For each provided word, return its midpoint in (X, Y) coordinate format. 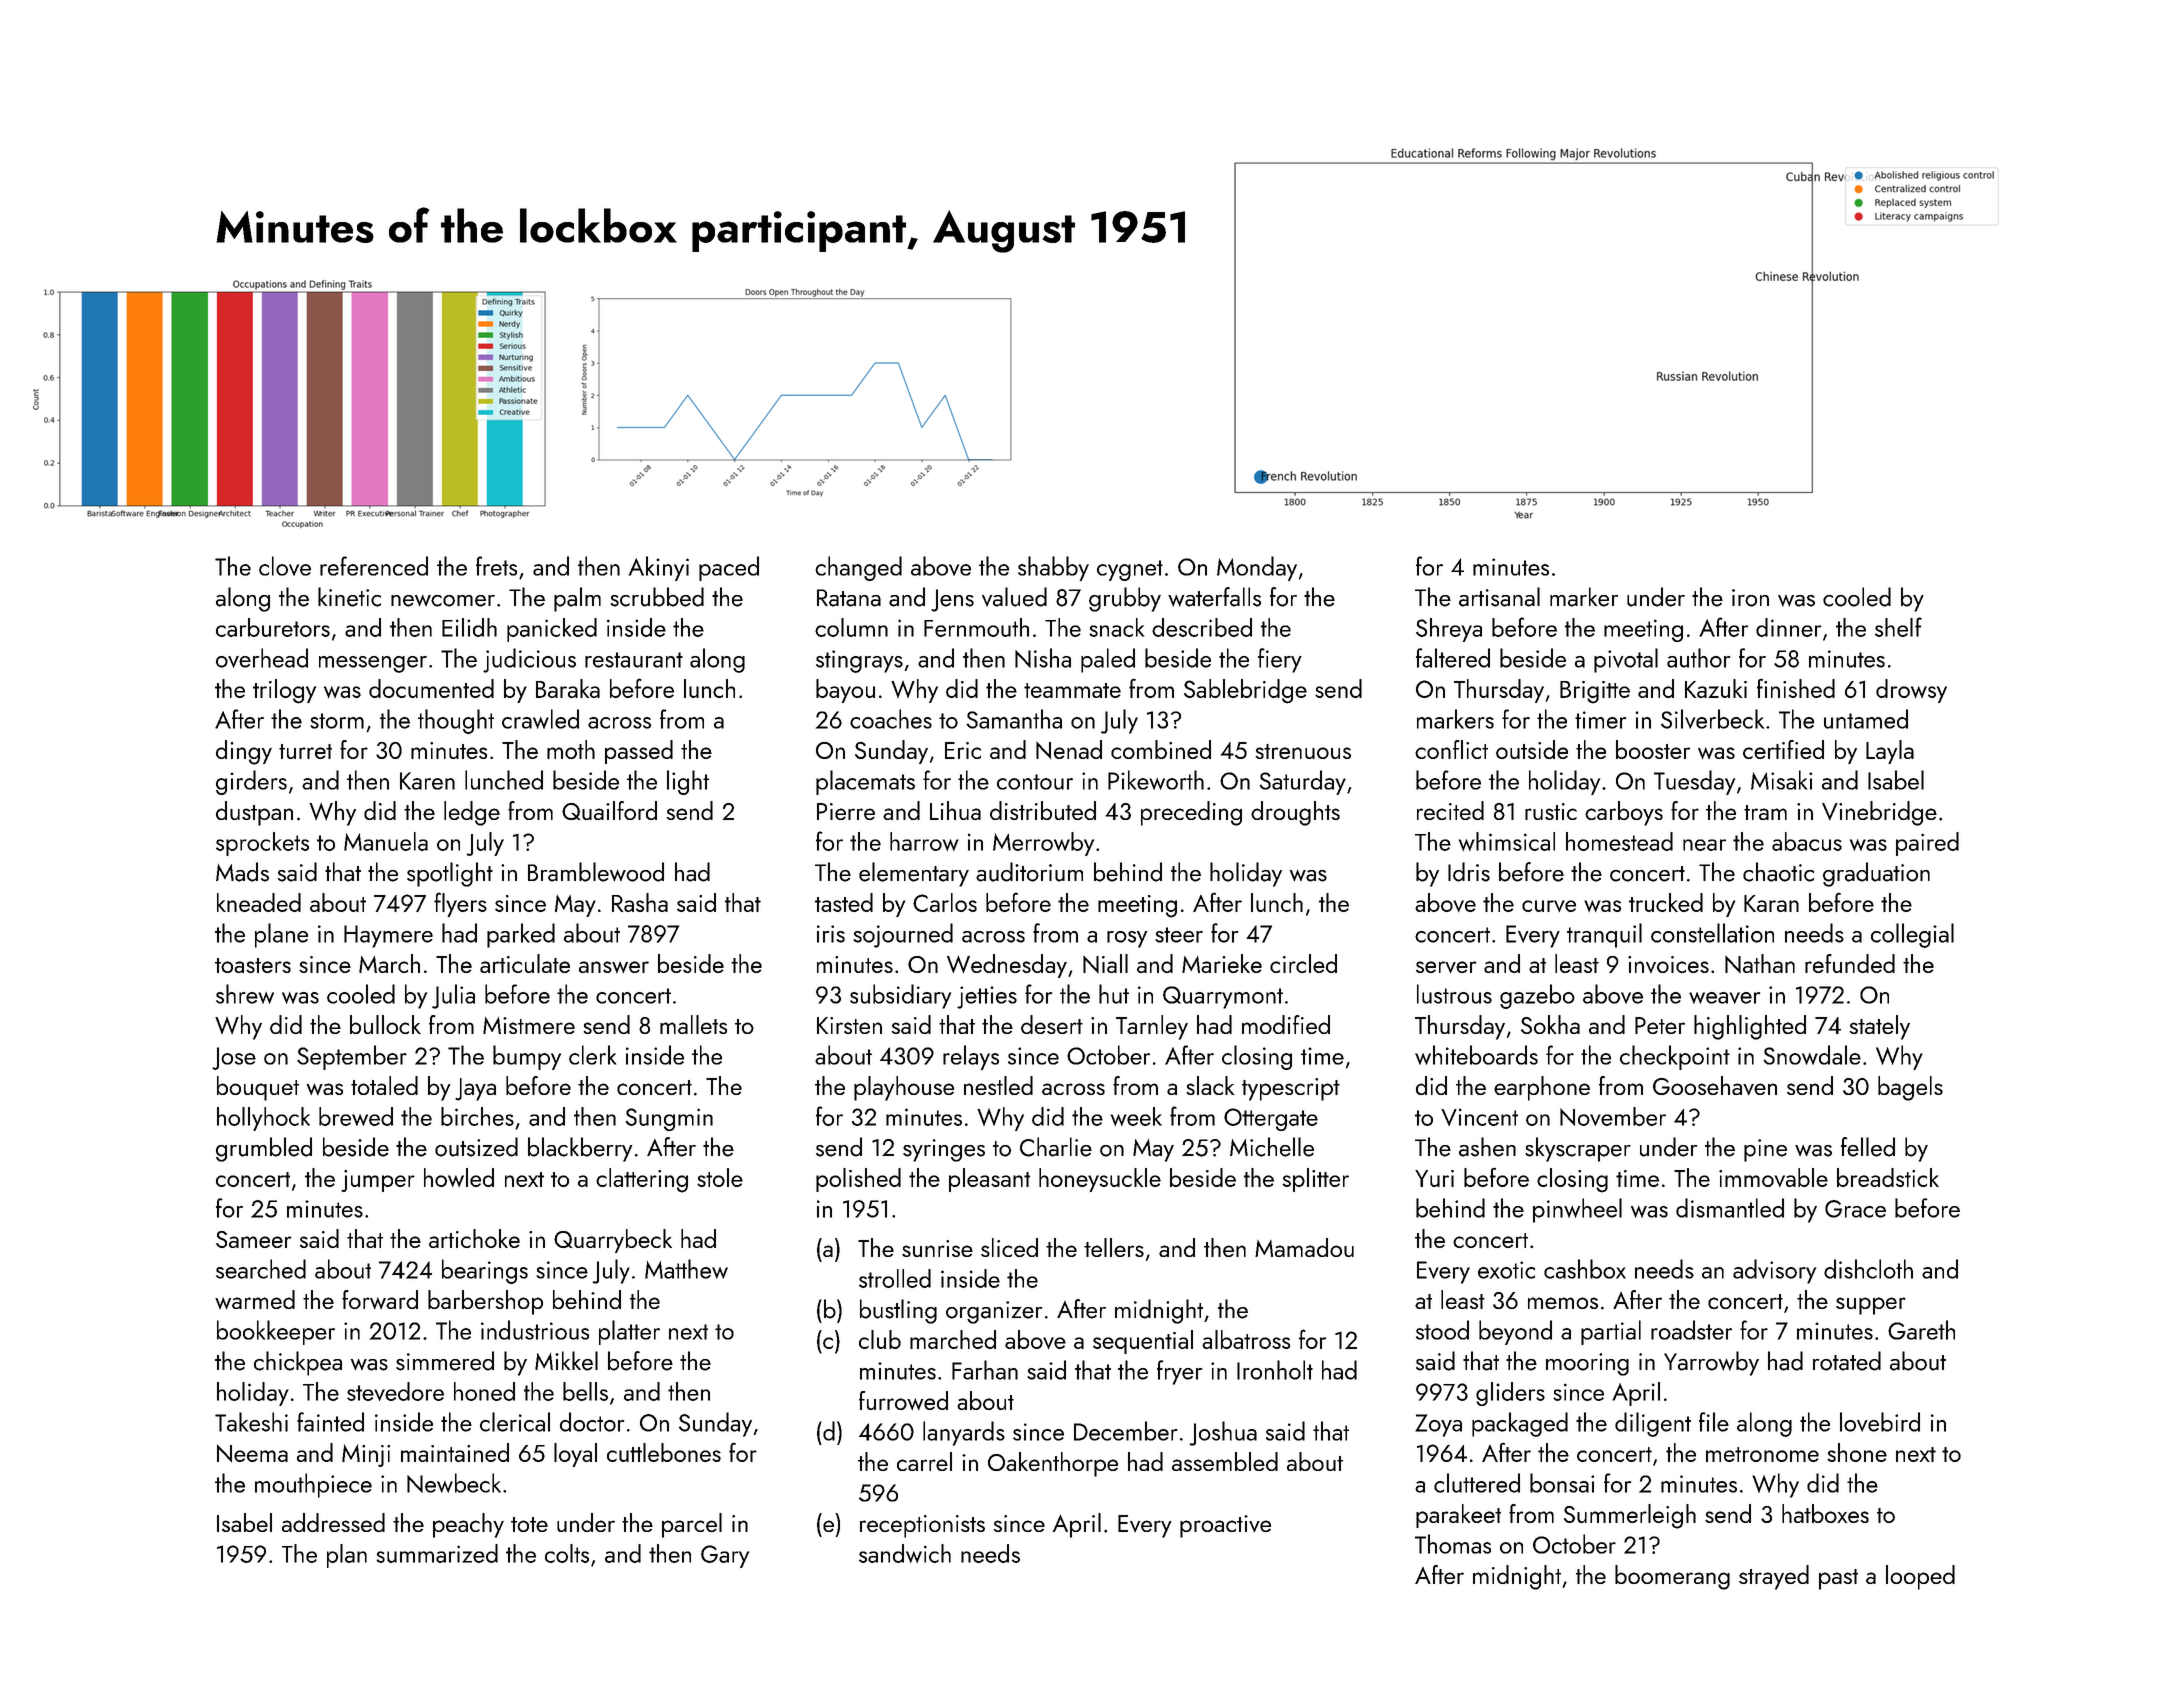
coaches (891, 719)
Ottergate (1271, 1119)
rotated (1847, 1361)
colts (567, 1553)
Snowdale (1812, 1055)
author (1699, 658)
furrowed (903, 1400)
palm (577, 599)
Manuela (386, 841)
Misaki (1781, 780)
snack (1116, 627)
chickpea (298, 1363)
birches (477, 1116)
